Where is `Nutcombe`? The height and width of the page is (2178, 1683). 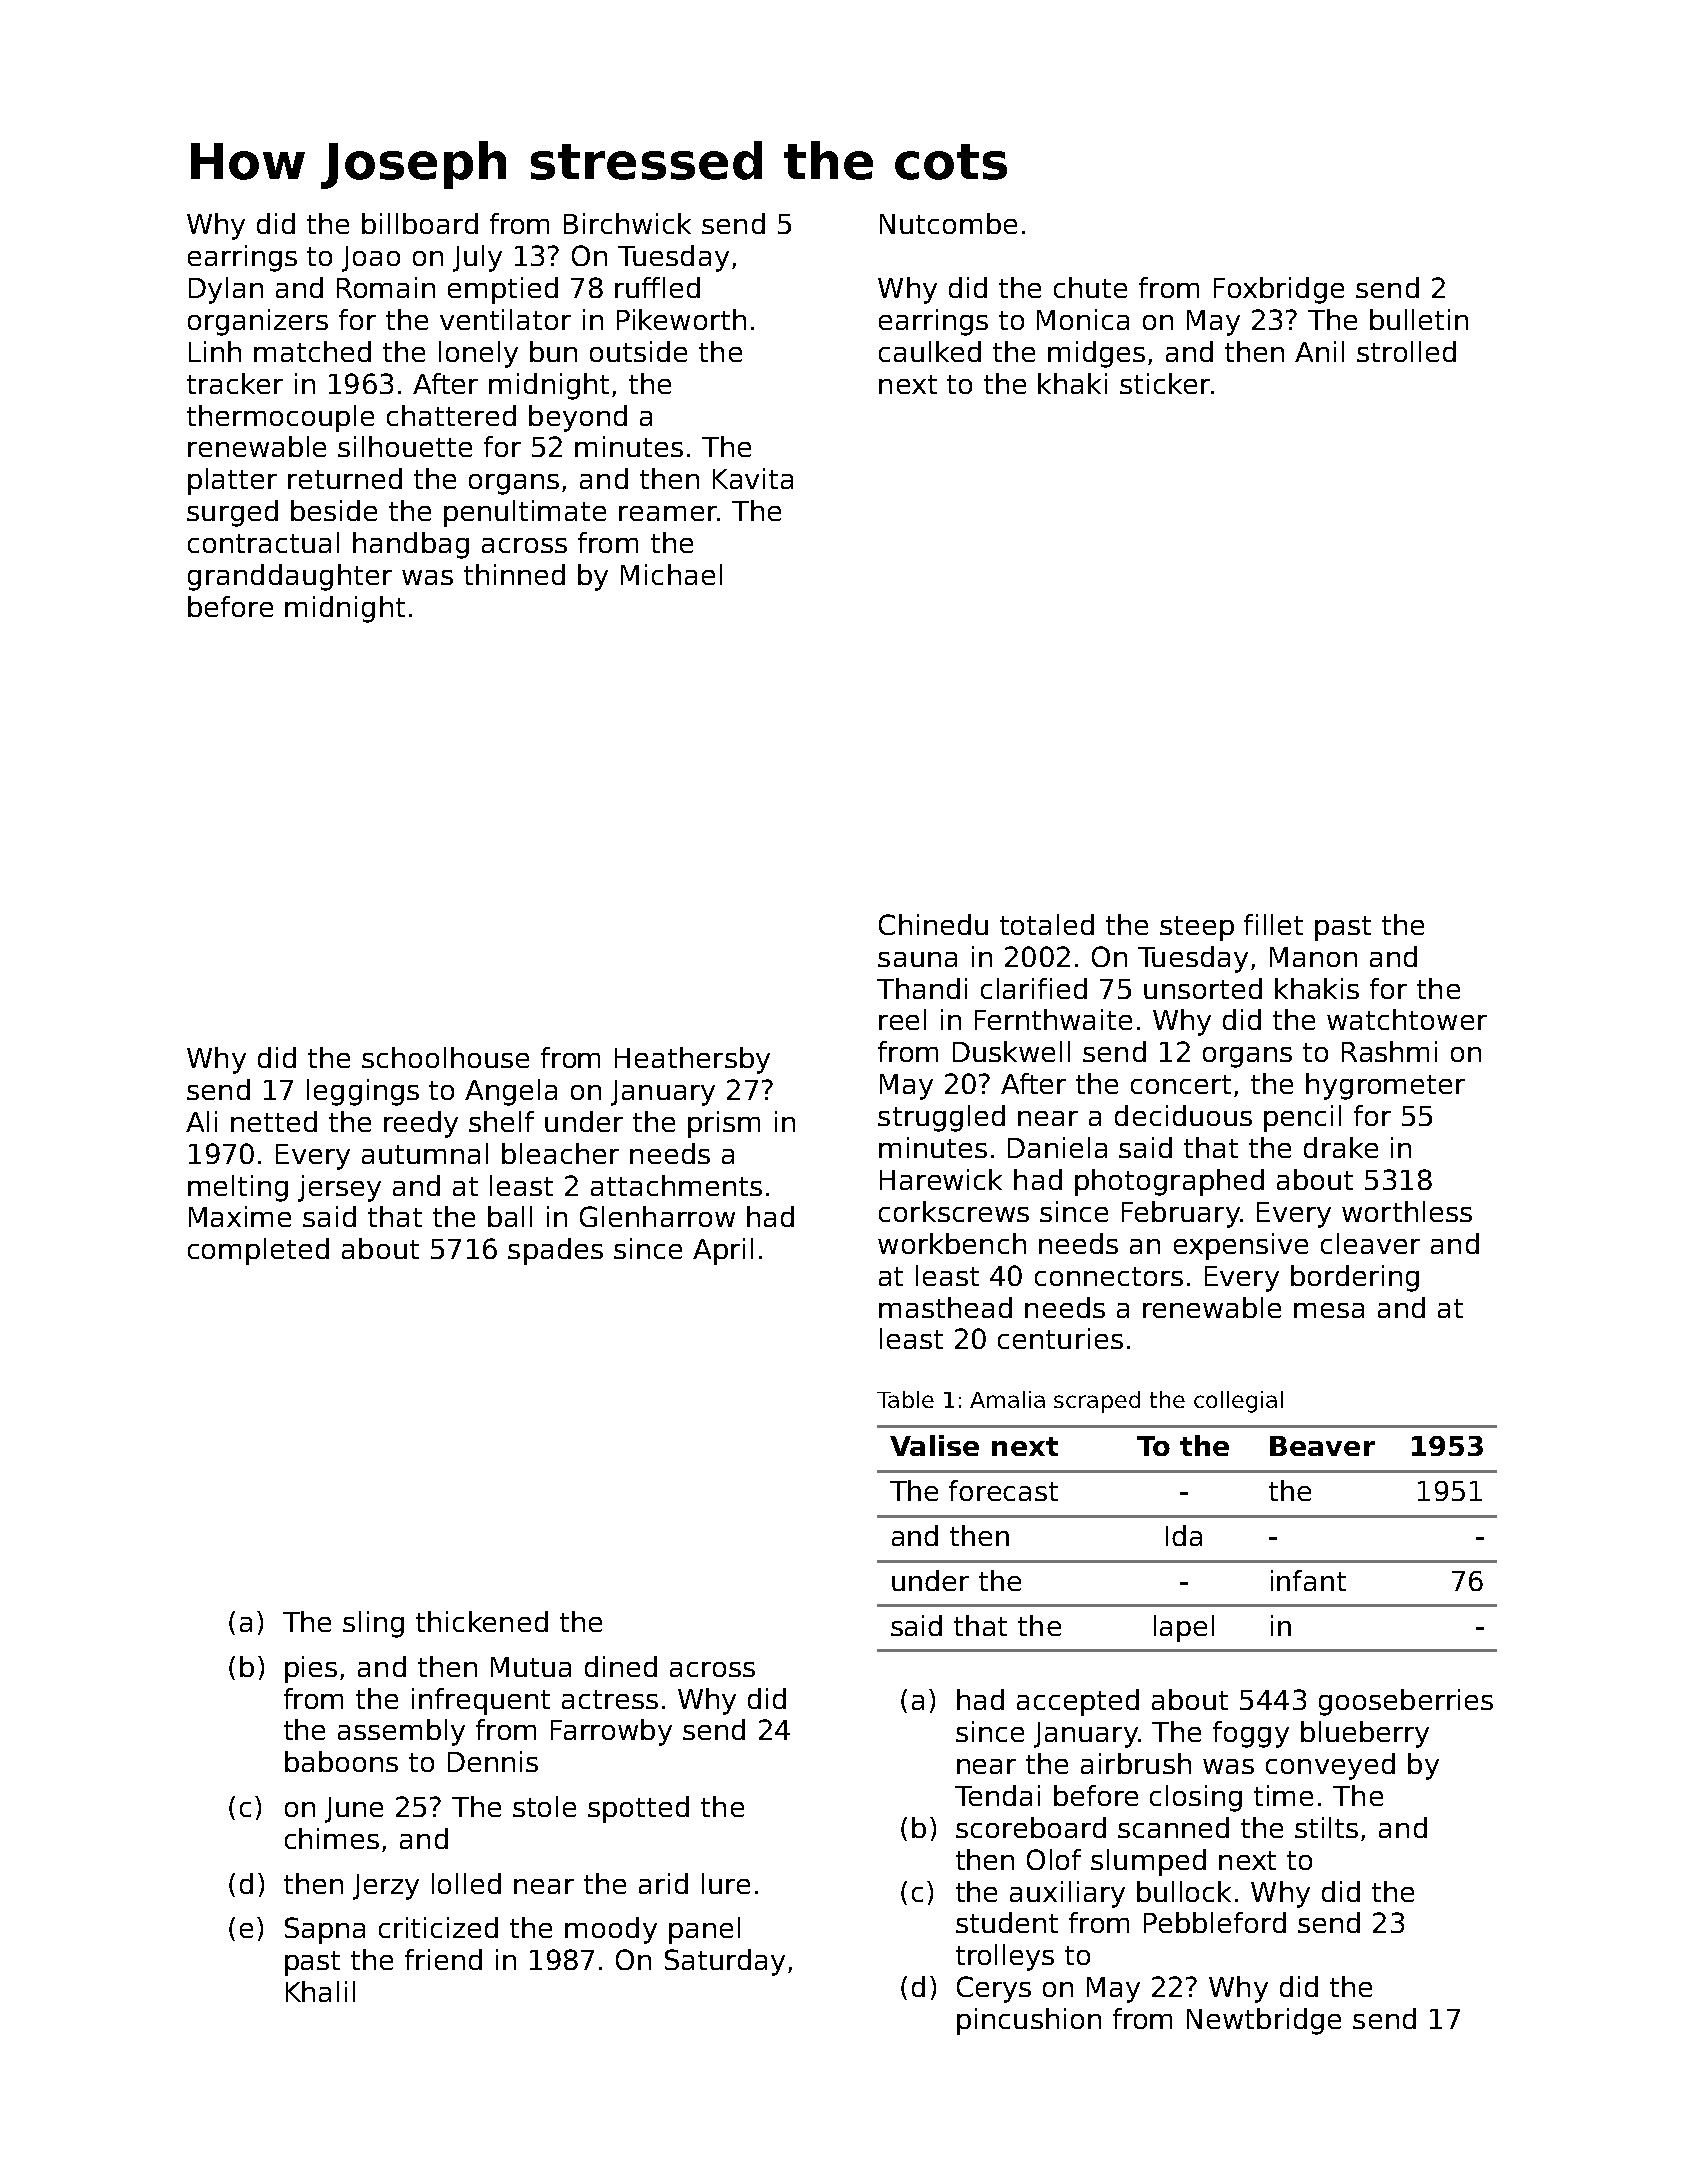 Nutcombe is located at coordinates (948, 223).
